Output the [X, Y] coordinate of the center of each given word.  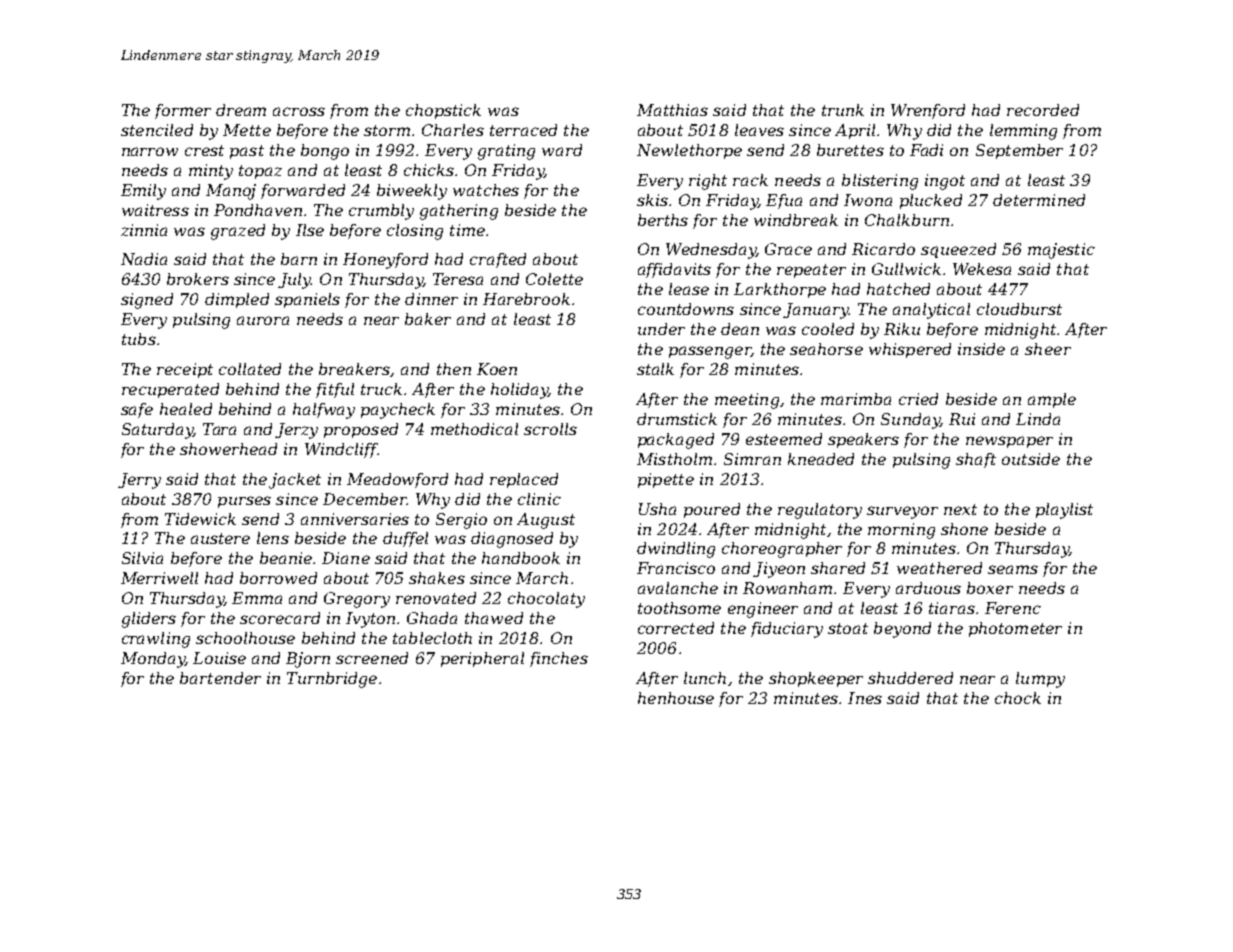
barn [299, 259]
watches [486, 190]
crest [204, 150]
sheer [1048, 349]
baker [428, 319]
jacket [295, 481]
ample [1052, 400]
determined [1039, 200]
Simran [752, 459]
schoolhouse [245, 638]
